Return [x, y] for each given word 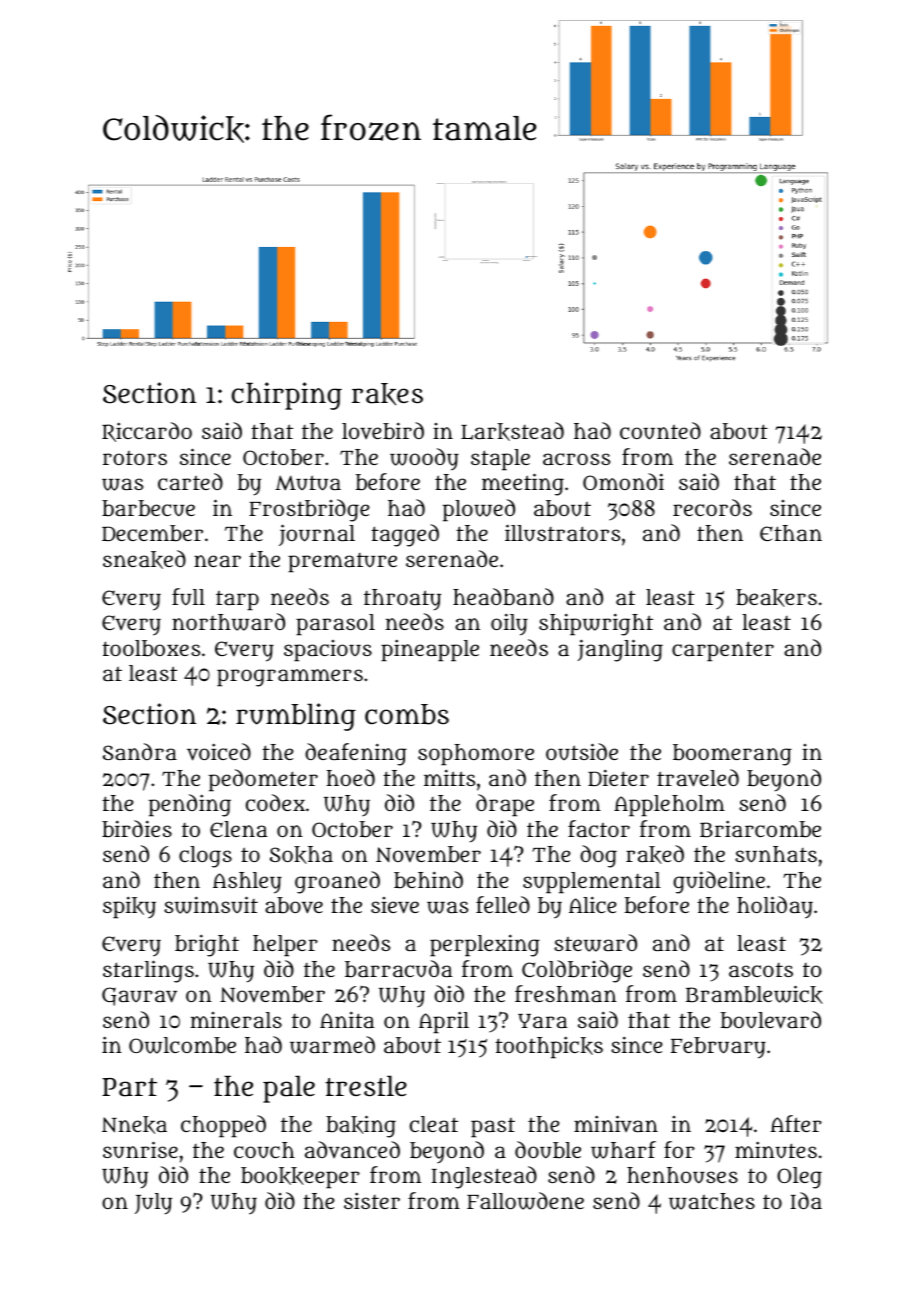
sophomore [476, 755]
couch [264, 1150]
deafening [356, 754]
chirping [287, 396]
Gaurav [139, 996]
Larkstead [512, 431]
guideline [719, 882]
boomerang [732, 755]
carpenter [723, 651]
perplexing [485, 945]
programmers [290, 678]
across [576, 459]
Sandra [140, 751]
